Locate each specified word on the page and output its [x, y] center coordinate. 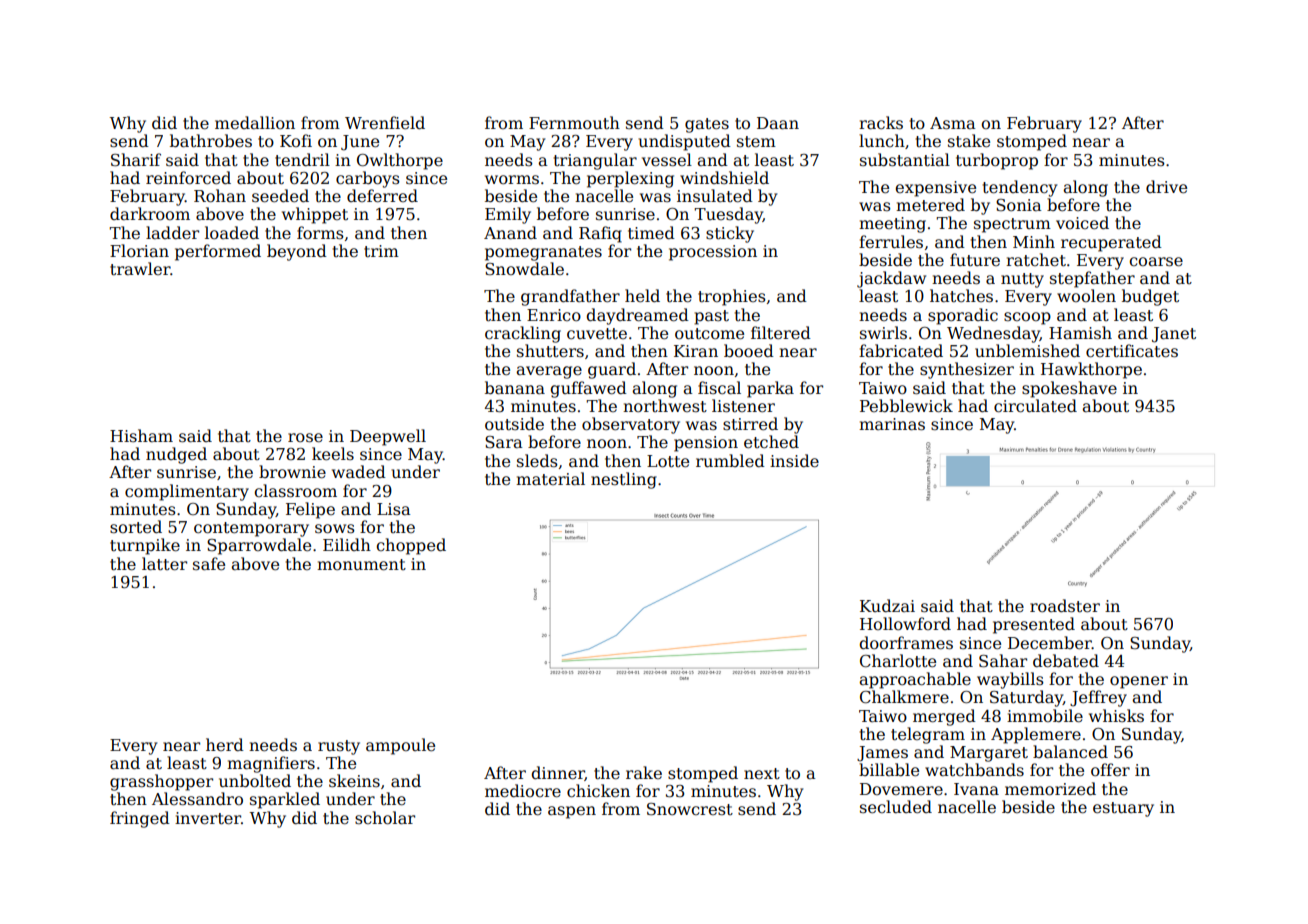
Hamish [1080, 333]
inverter [208, 818]
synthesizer [967, 370]
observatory [631, 425]
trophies [732, 297]
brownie [292, 472]
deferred [382, 196]
